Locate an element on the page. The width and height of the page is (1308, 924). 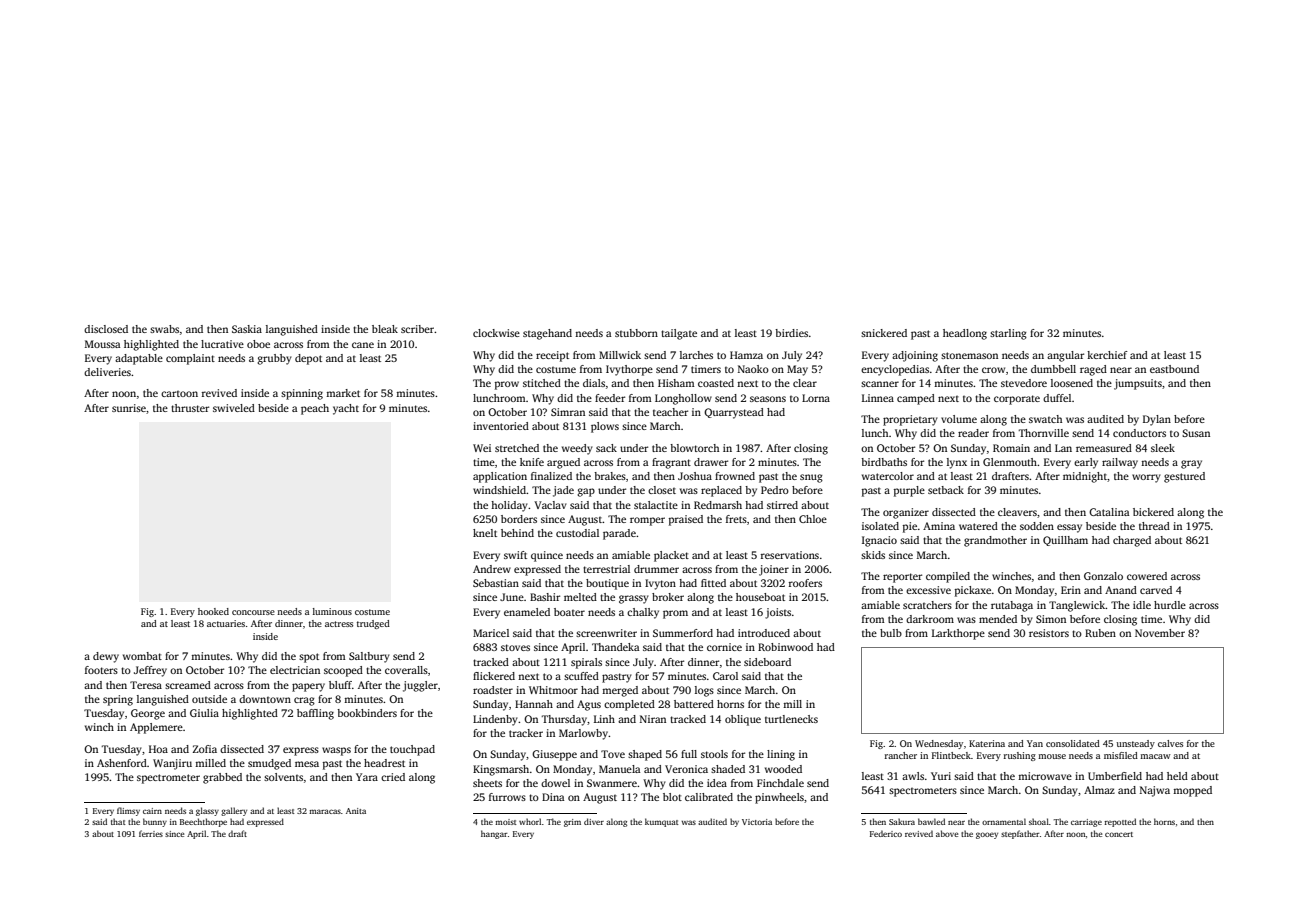
stonemason is located at coordinates (969, 355).
